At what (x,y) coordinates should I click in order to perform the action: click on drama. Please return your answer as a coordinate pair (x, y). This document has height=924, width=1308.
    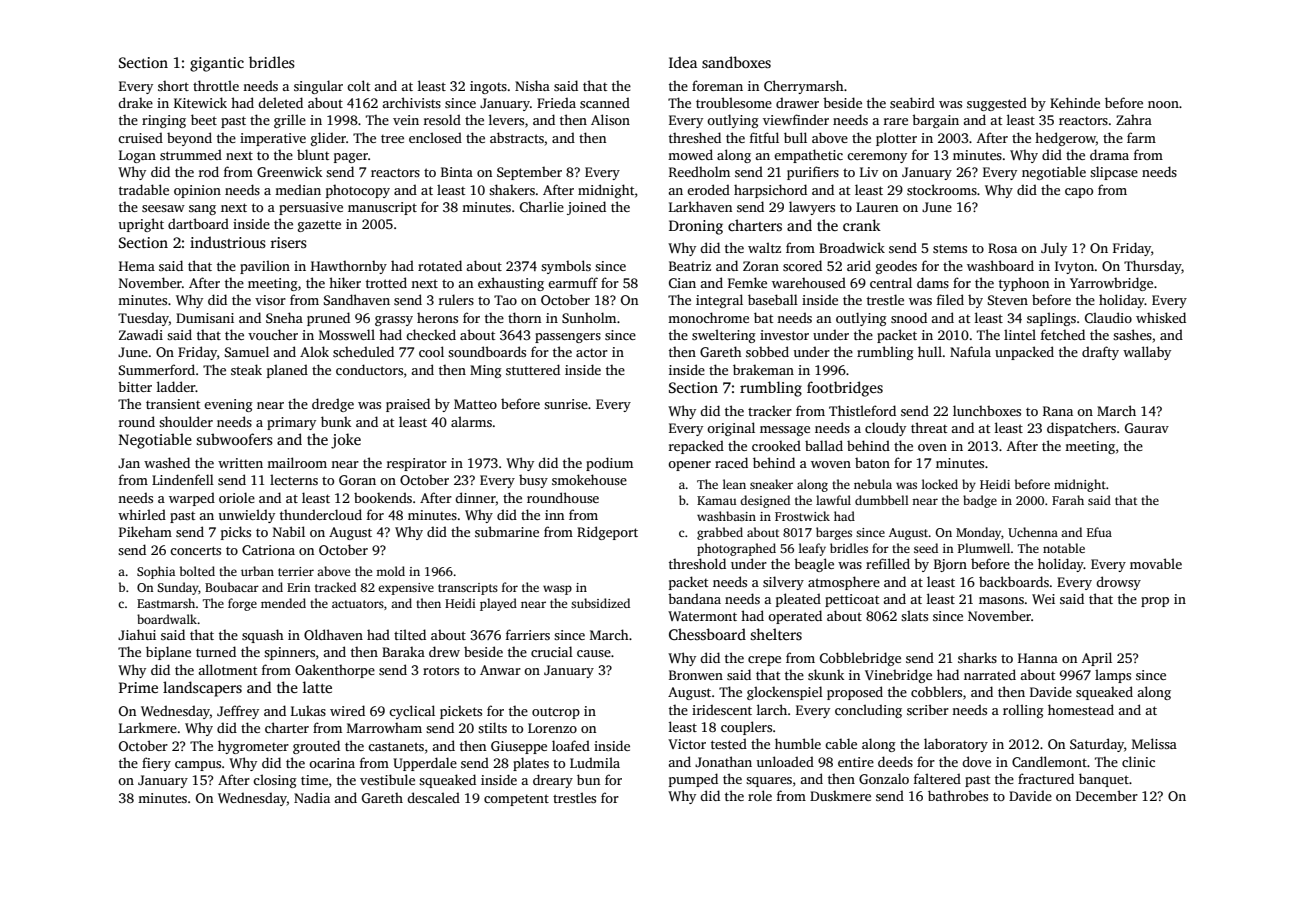
    Looking at the image, I should click on (1109, 154).
